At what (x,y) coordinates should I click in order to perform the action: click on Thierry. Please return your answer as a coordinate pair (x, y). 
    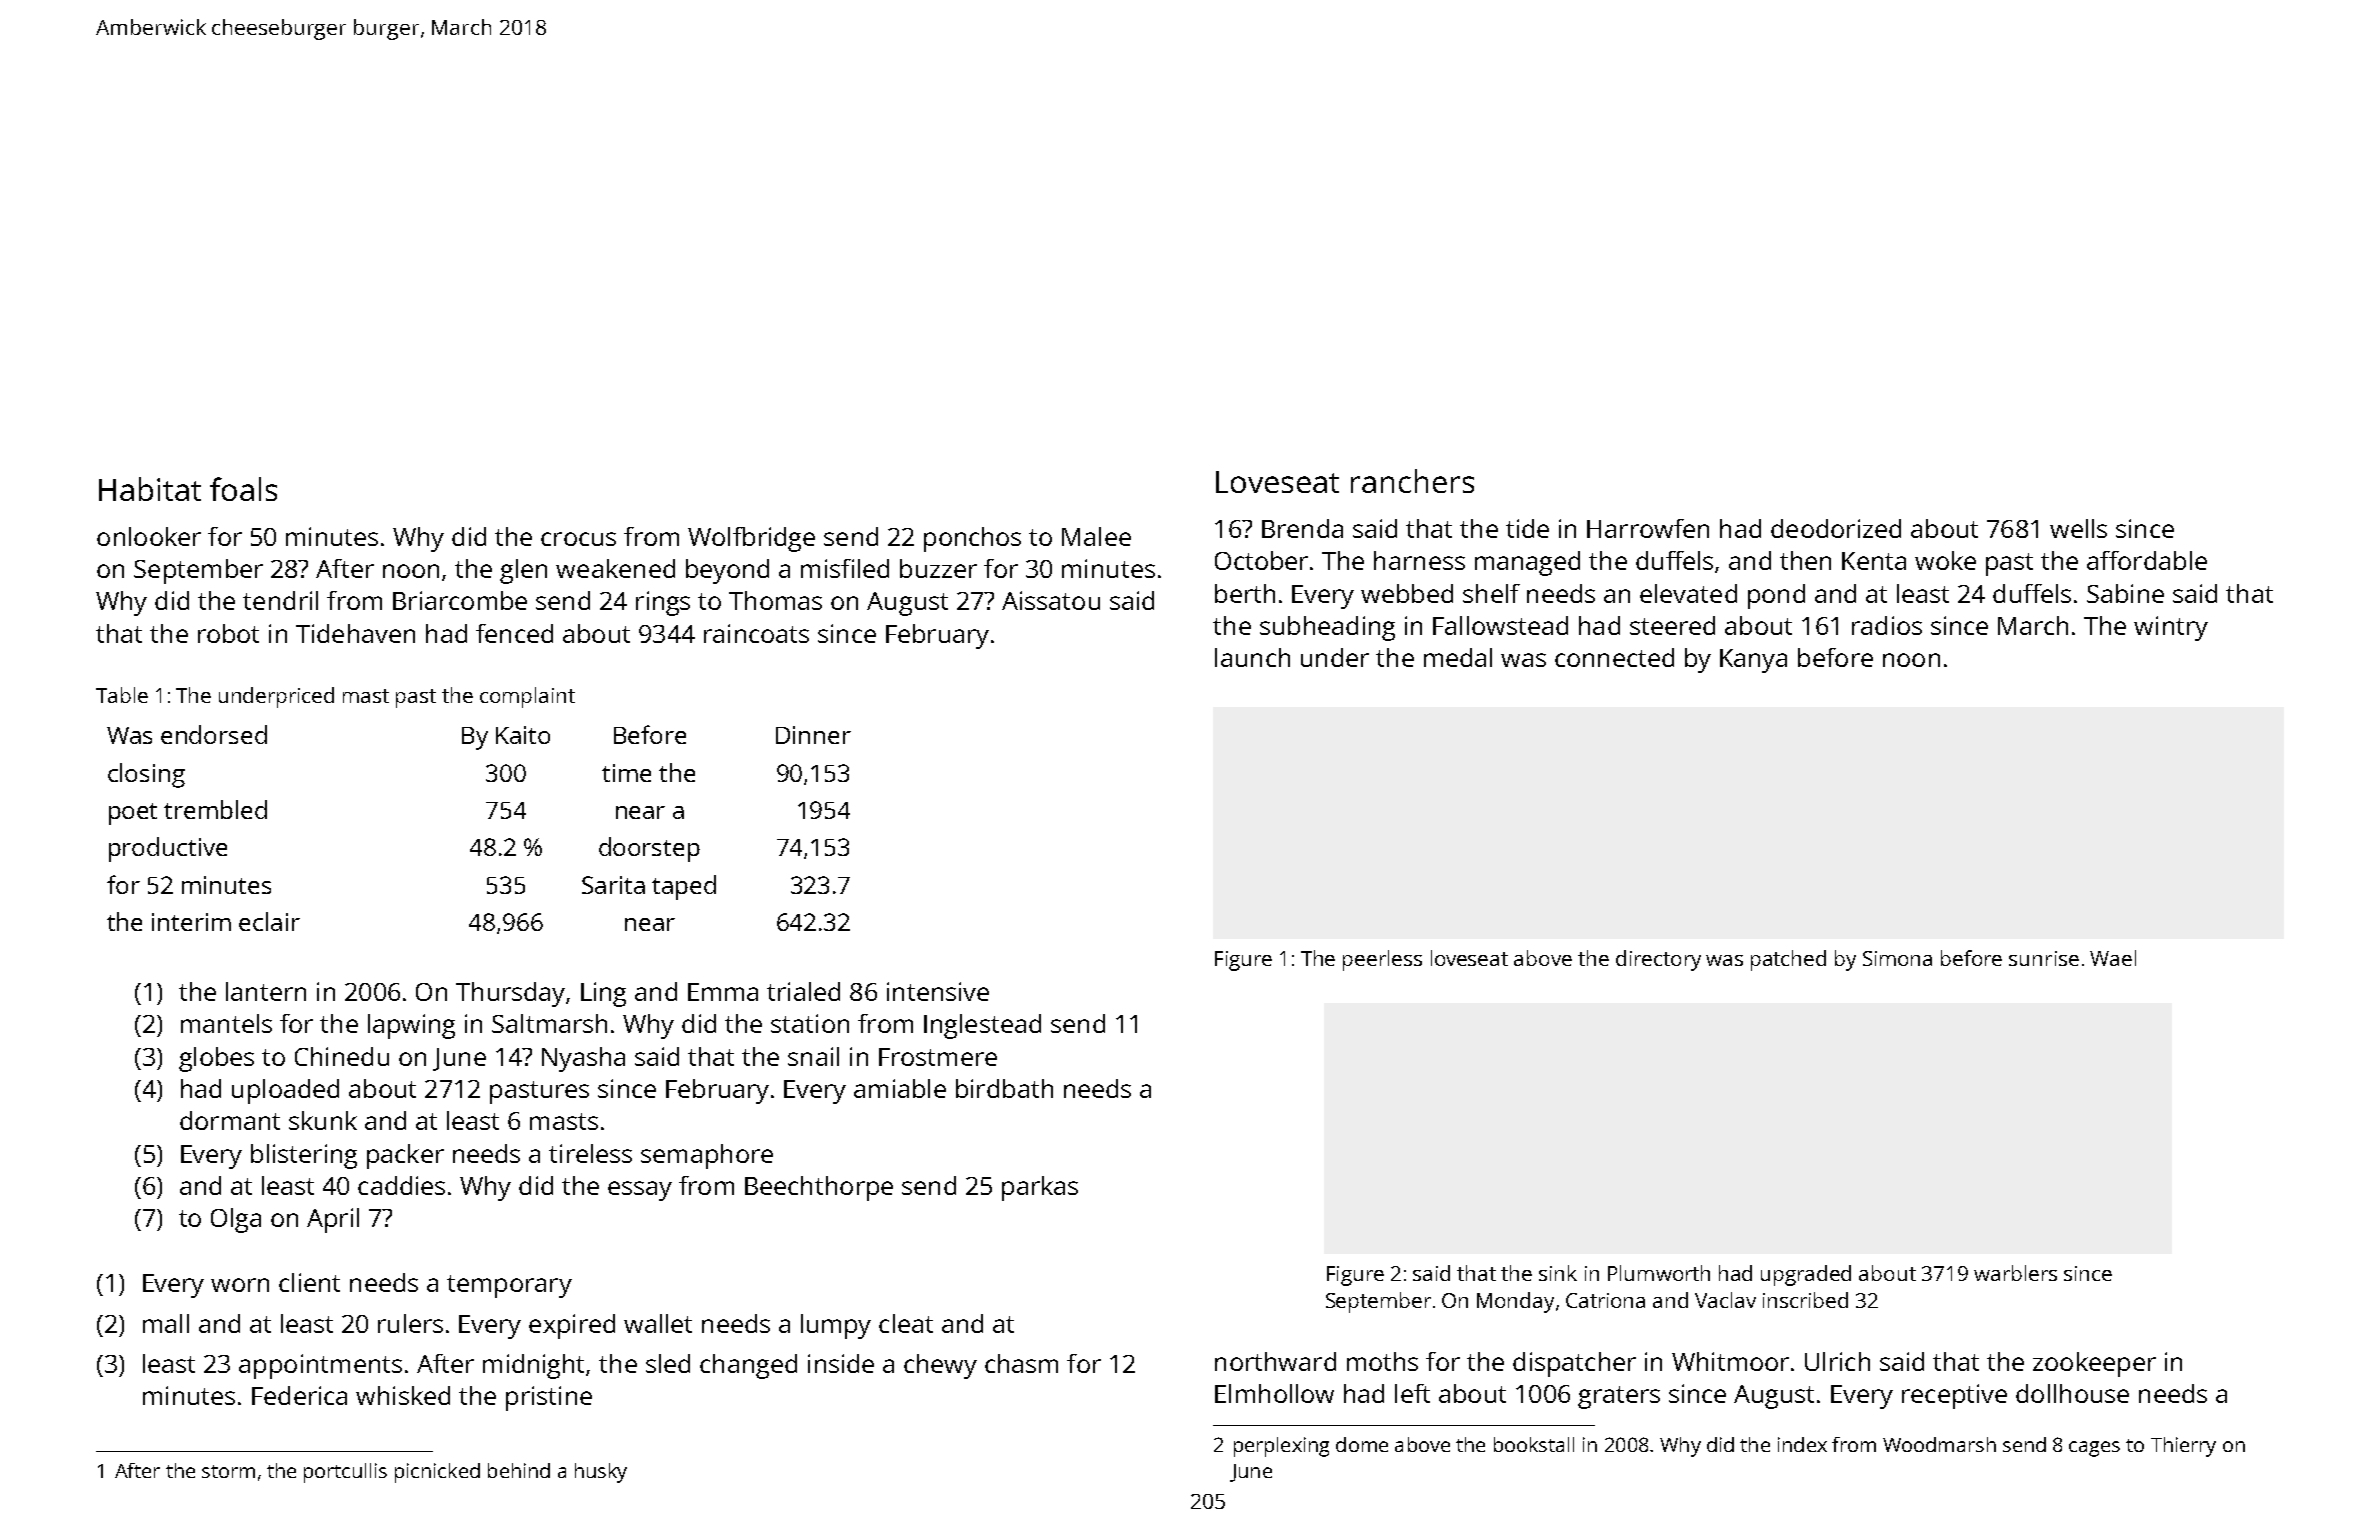
    Looking at the image, I should click on (2183, 1447).
